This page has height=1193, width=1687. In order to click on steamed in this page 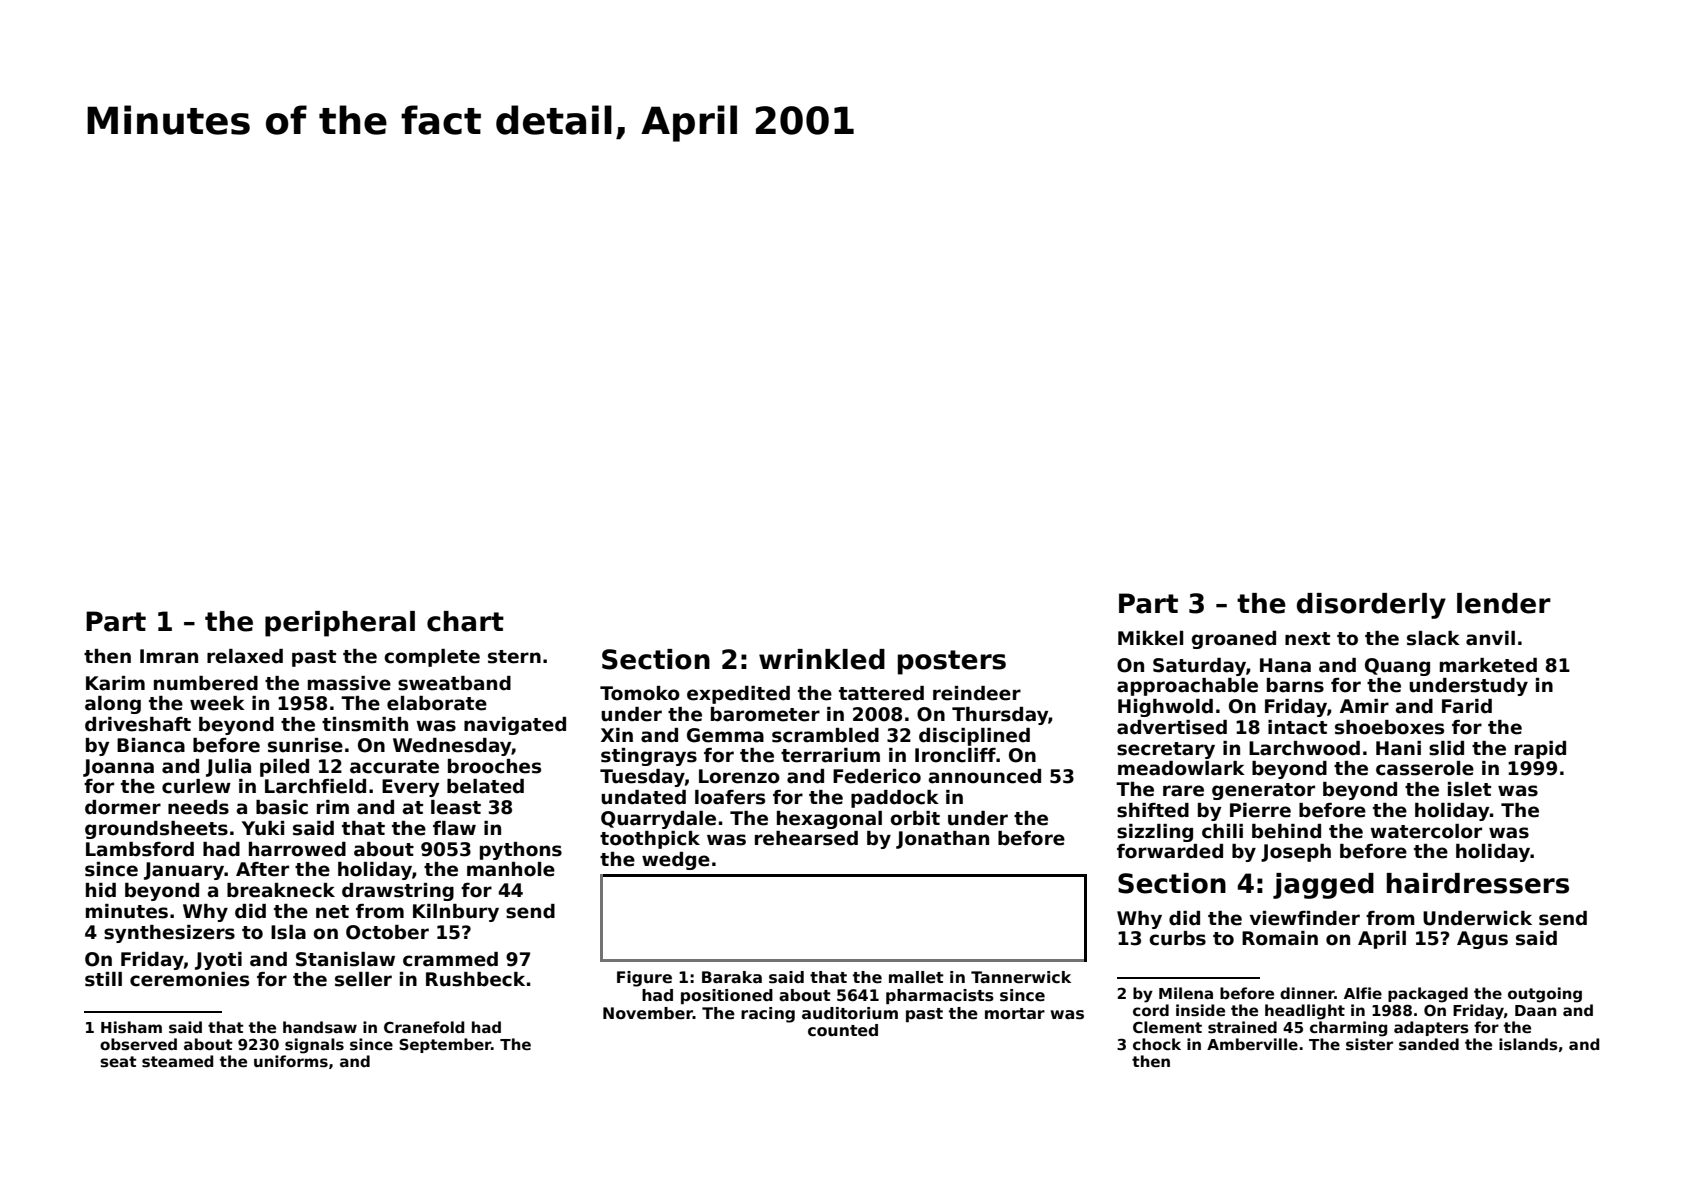, I will do `click(177, 1061)`.
